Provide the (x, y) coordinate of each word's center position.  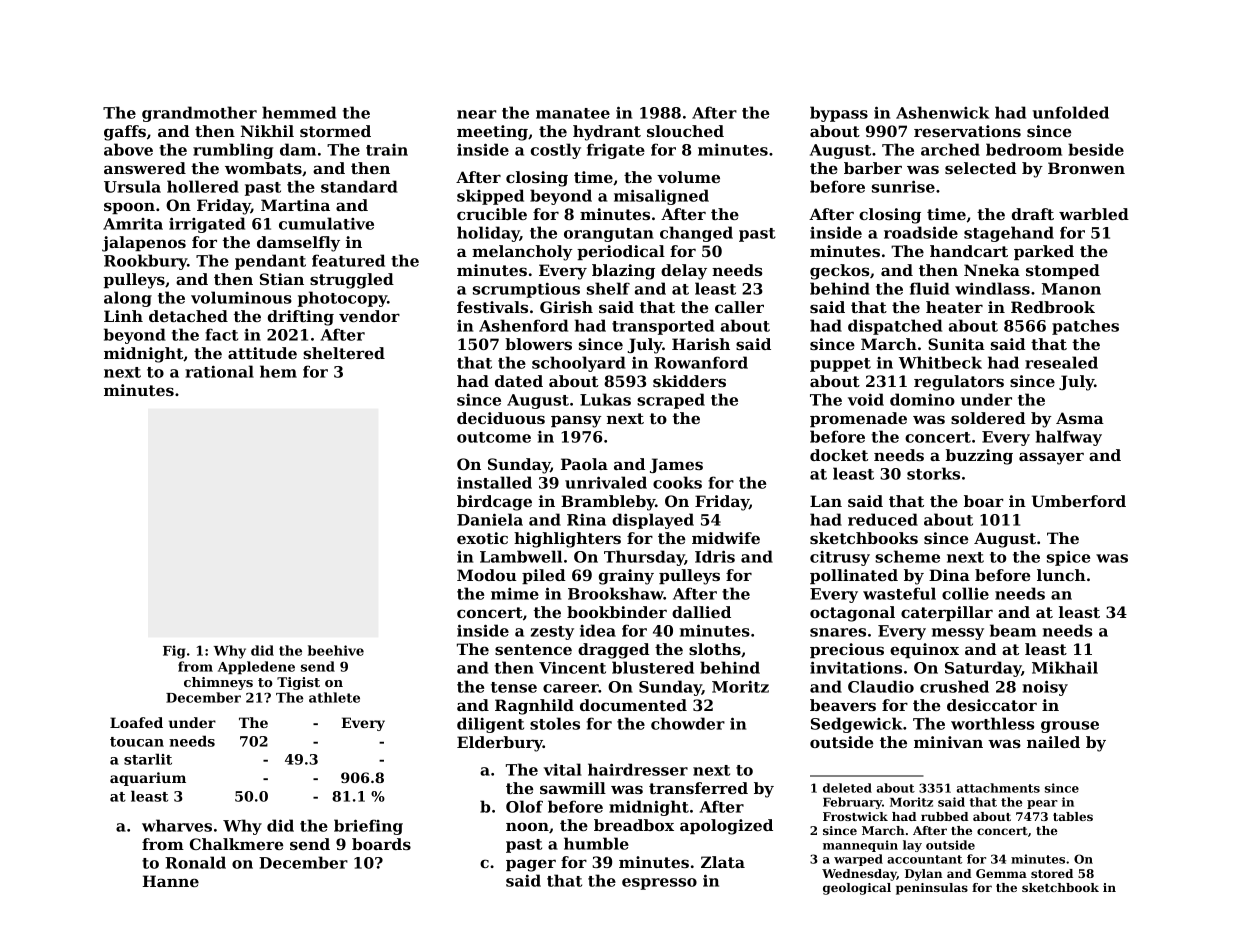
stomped (1063, 271)
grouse (1070, 727)
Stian (282, 279)
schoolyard (579, 364)
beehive (336, 650)
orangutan (609, 235)
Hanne (170, 881)
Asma (1080, 418)
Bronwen (1086, 168)
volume (688, 177)
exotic (482, 538)
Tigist (298, 683)
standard (359, 186)
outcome (494, 437)
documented (633, 705)
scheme (907, 556)
